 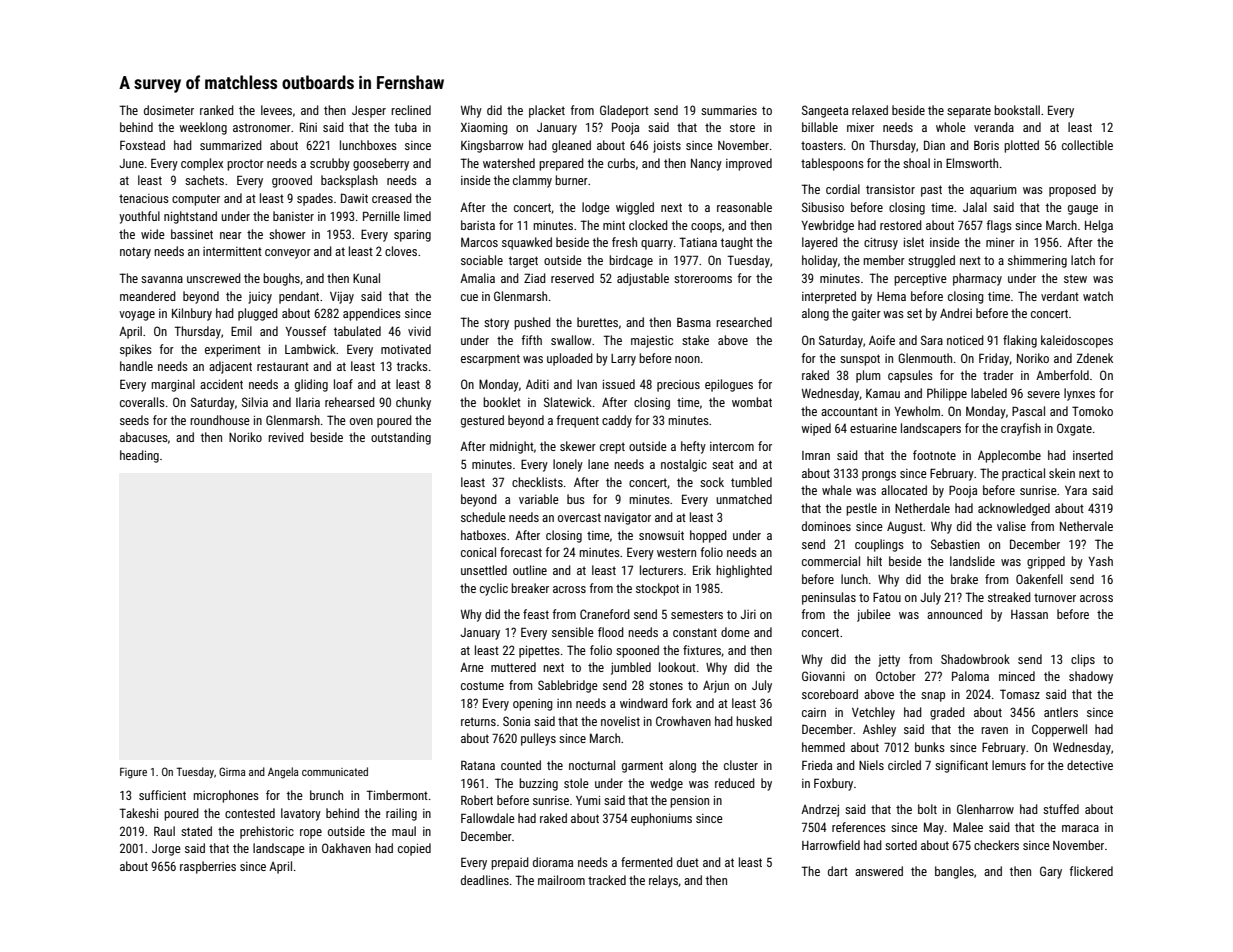 What do you see at coordinates (276, 110) in the screenshot?
I see `levees` at bounding box center [276, 110].
